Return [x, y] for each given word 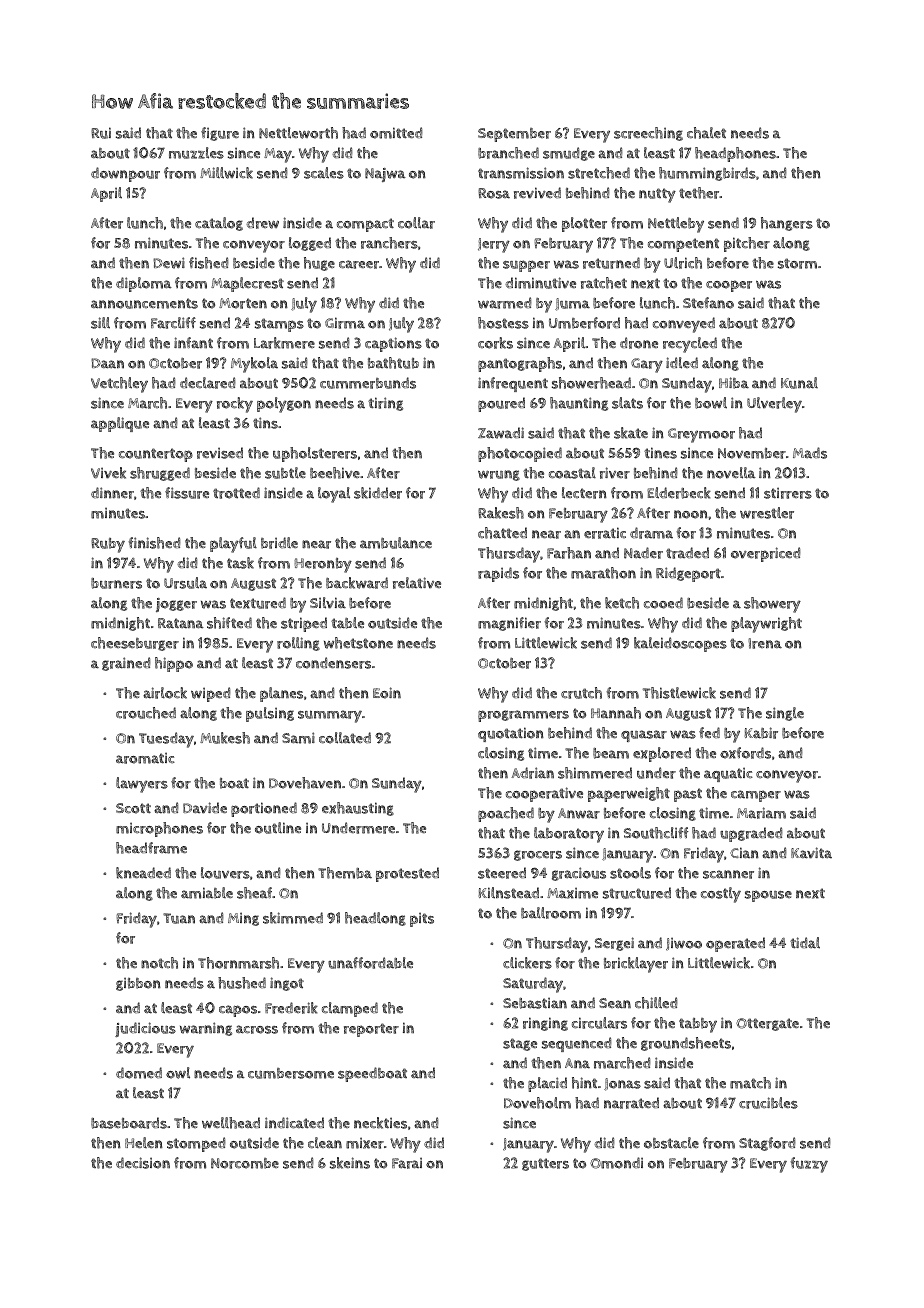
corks [495, 343]
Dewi [169, 263]
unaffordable [370, 963]
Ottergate [767, 1024]
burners [116, 583]
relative [417, 583]
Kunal [799, 383]
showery [772, 605]
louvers [225, 873]
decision [143, 1163]
